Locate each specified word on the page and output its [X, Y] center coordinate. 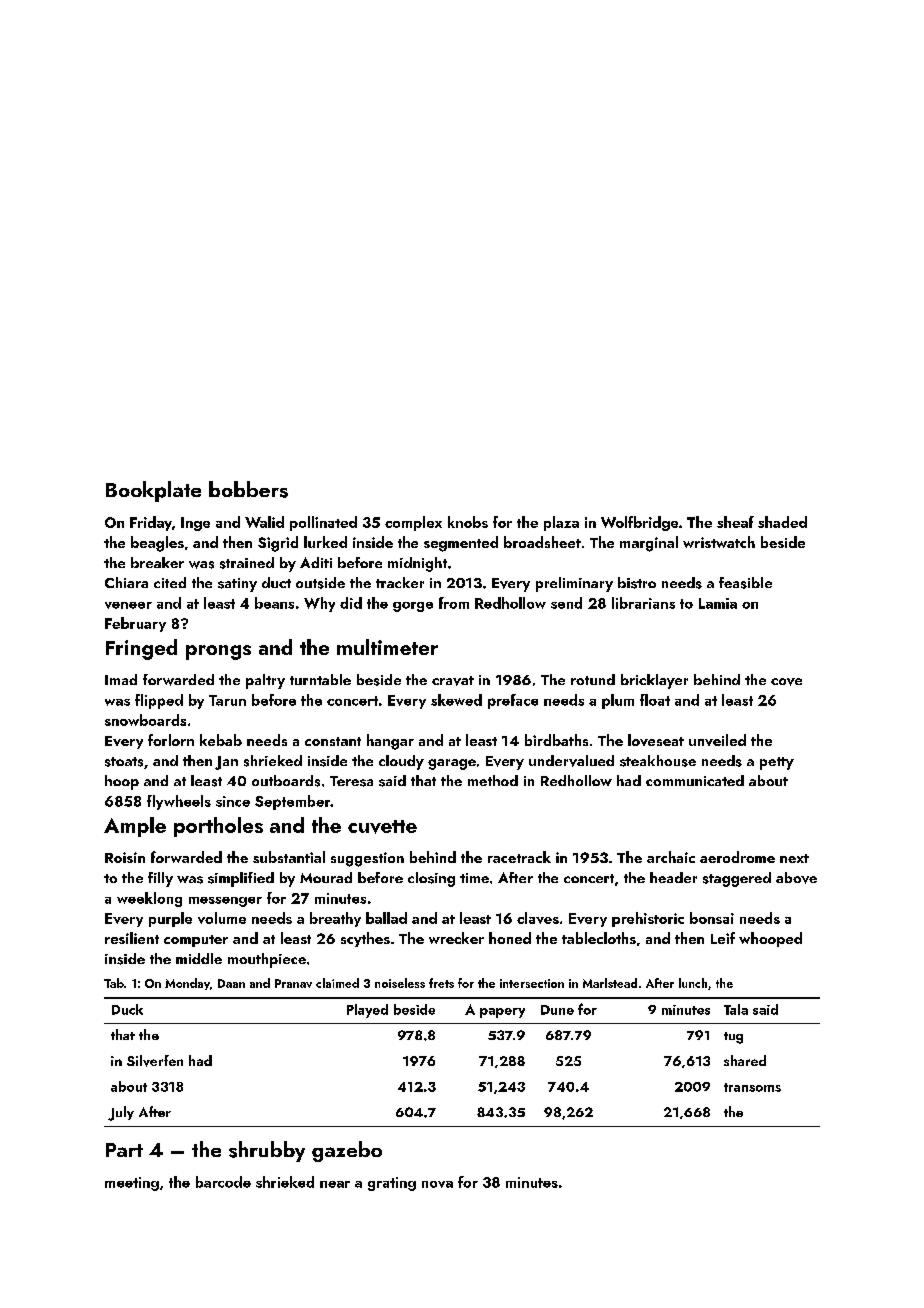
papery [502, 1013]
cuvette [382, 827]
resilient [132, 938]
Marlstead [610, 983]
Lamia [718, 603]
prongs [218, 652]
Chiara [126, 582]
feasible [745, 583]
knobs [468, 522]
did [351, 603]
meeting [132, 1184]
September [292, 802]
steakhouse [658, 761]
